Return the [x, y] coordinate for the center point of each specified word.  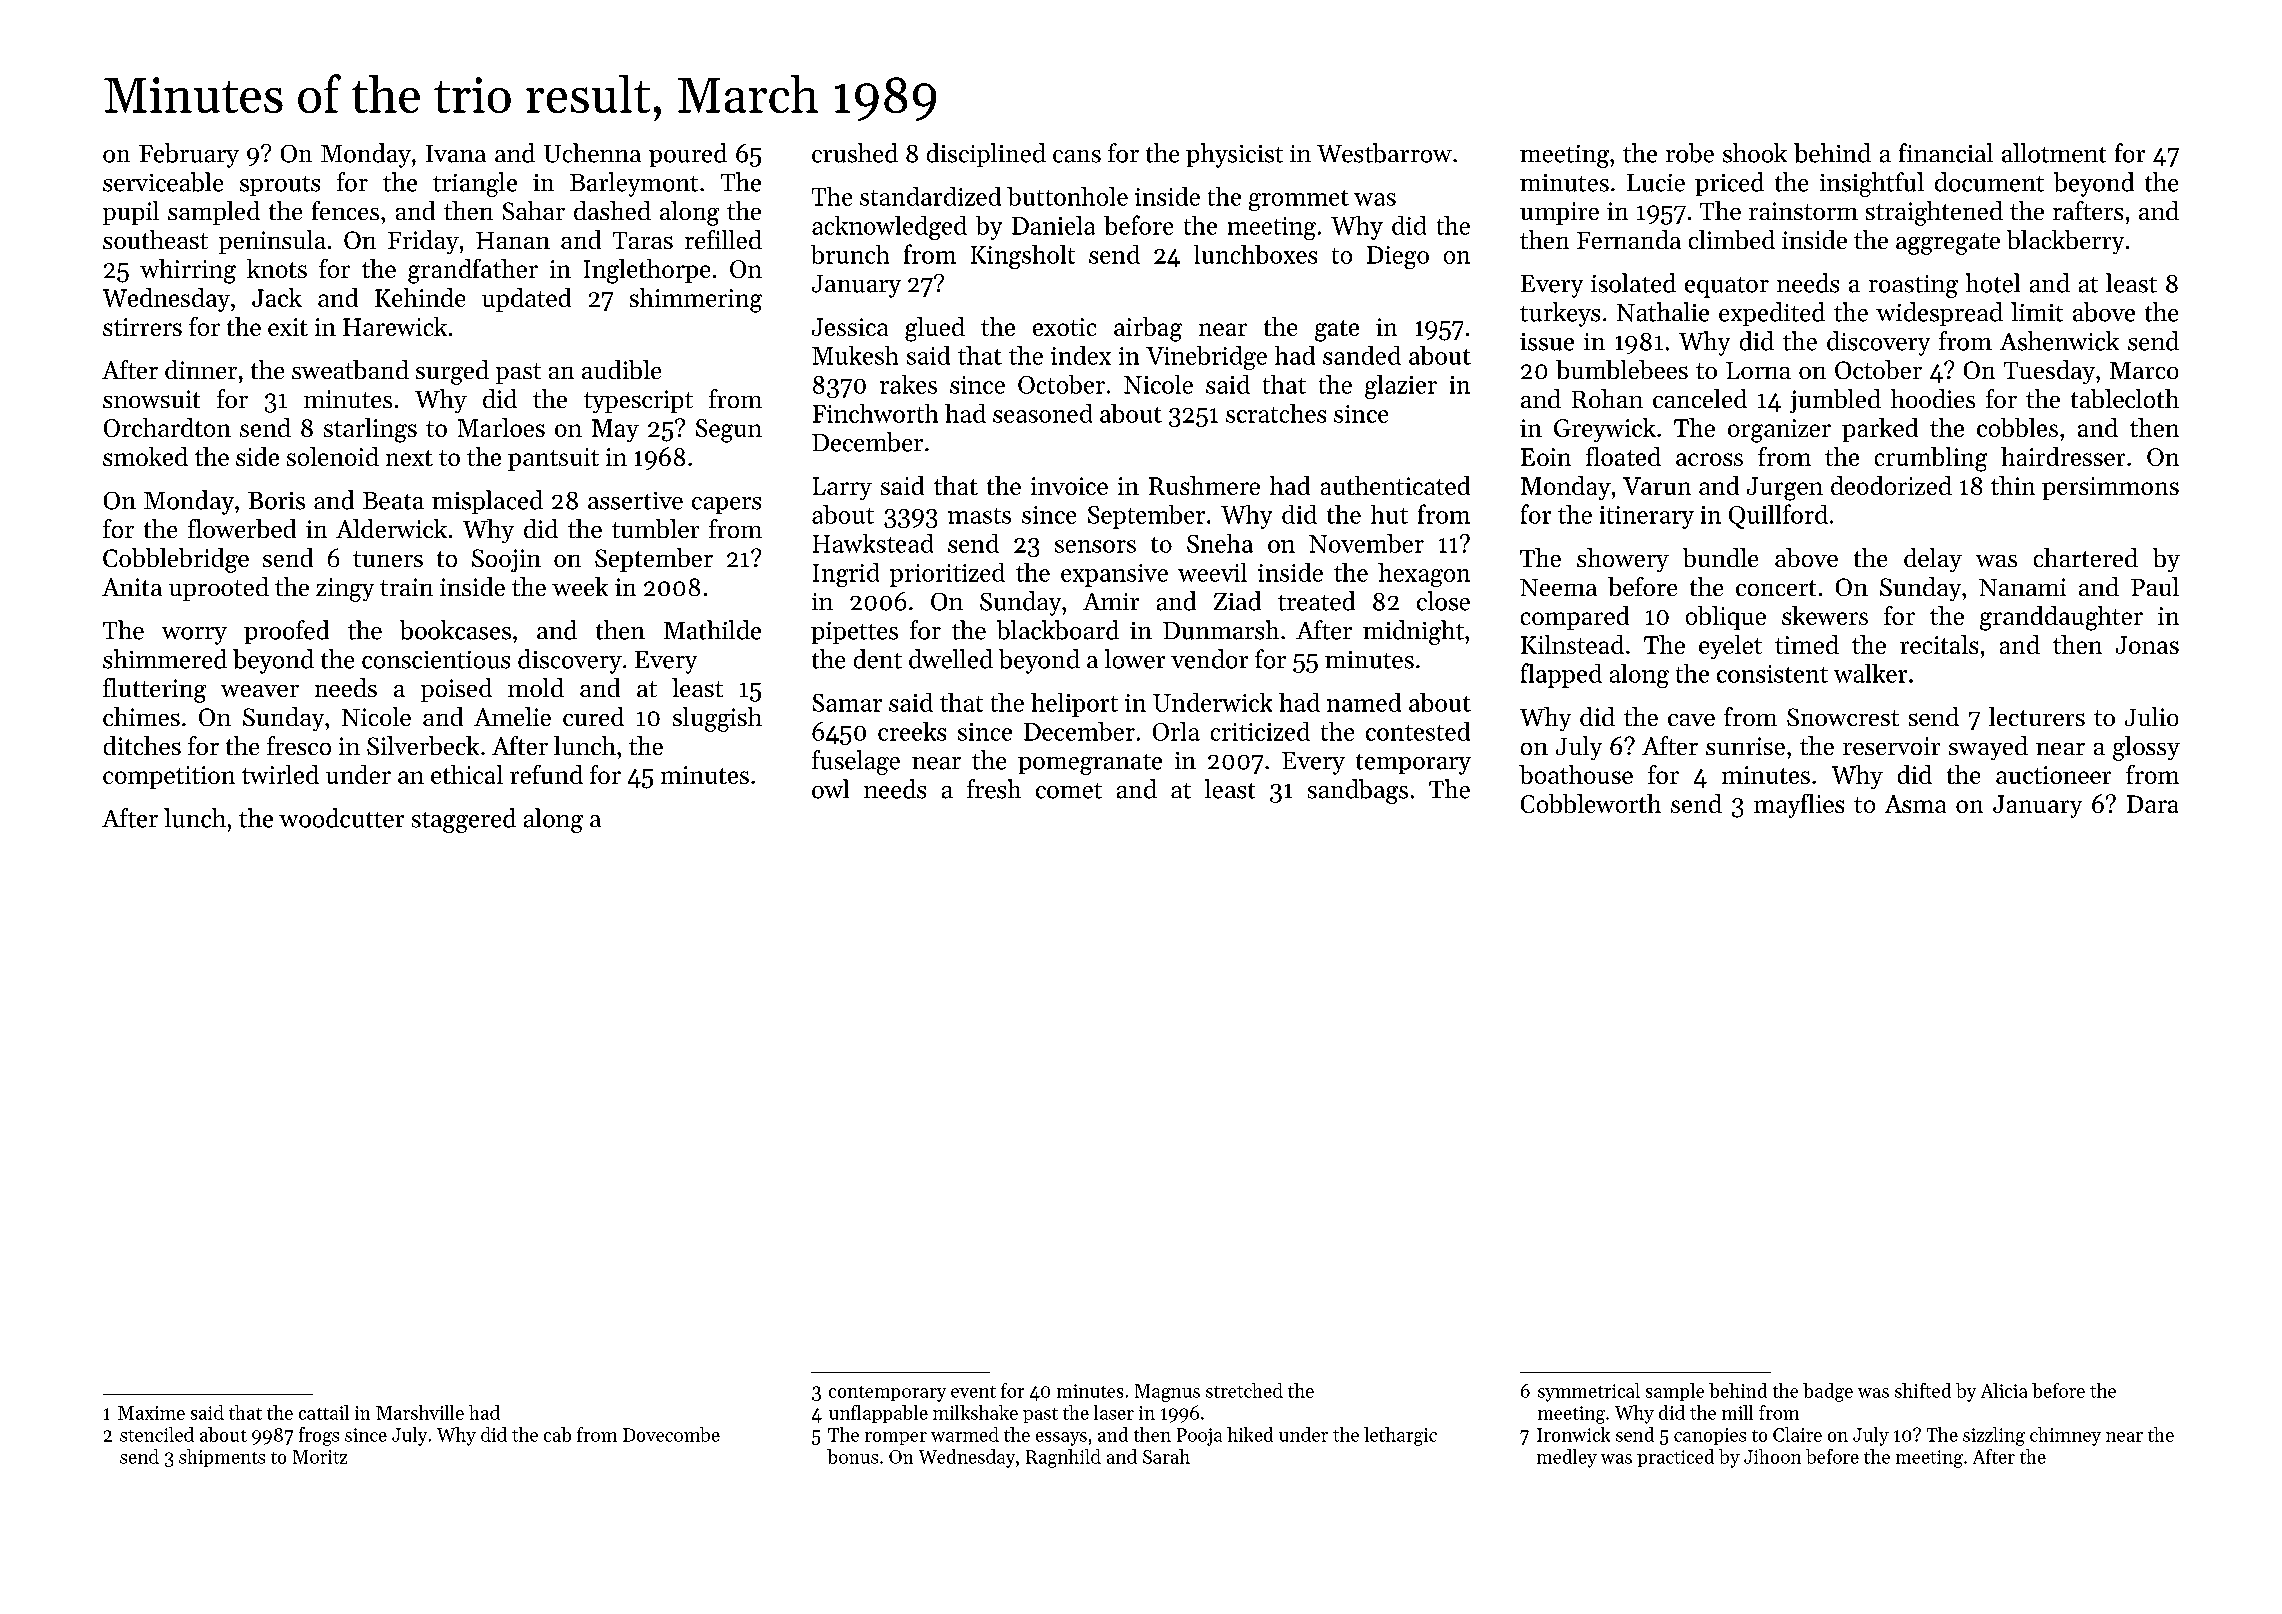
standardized [930, 196]
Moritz [320, 1457]
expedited [1772, 314]
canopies [1710, 1436]
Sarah [1166, 1456]
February [189, 155]
